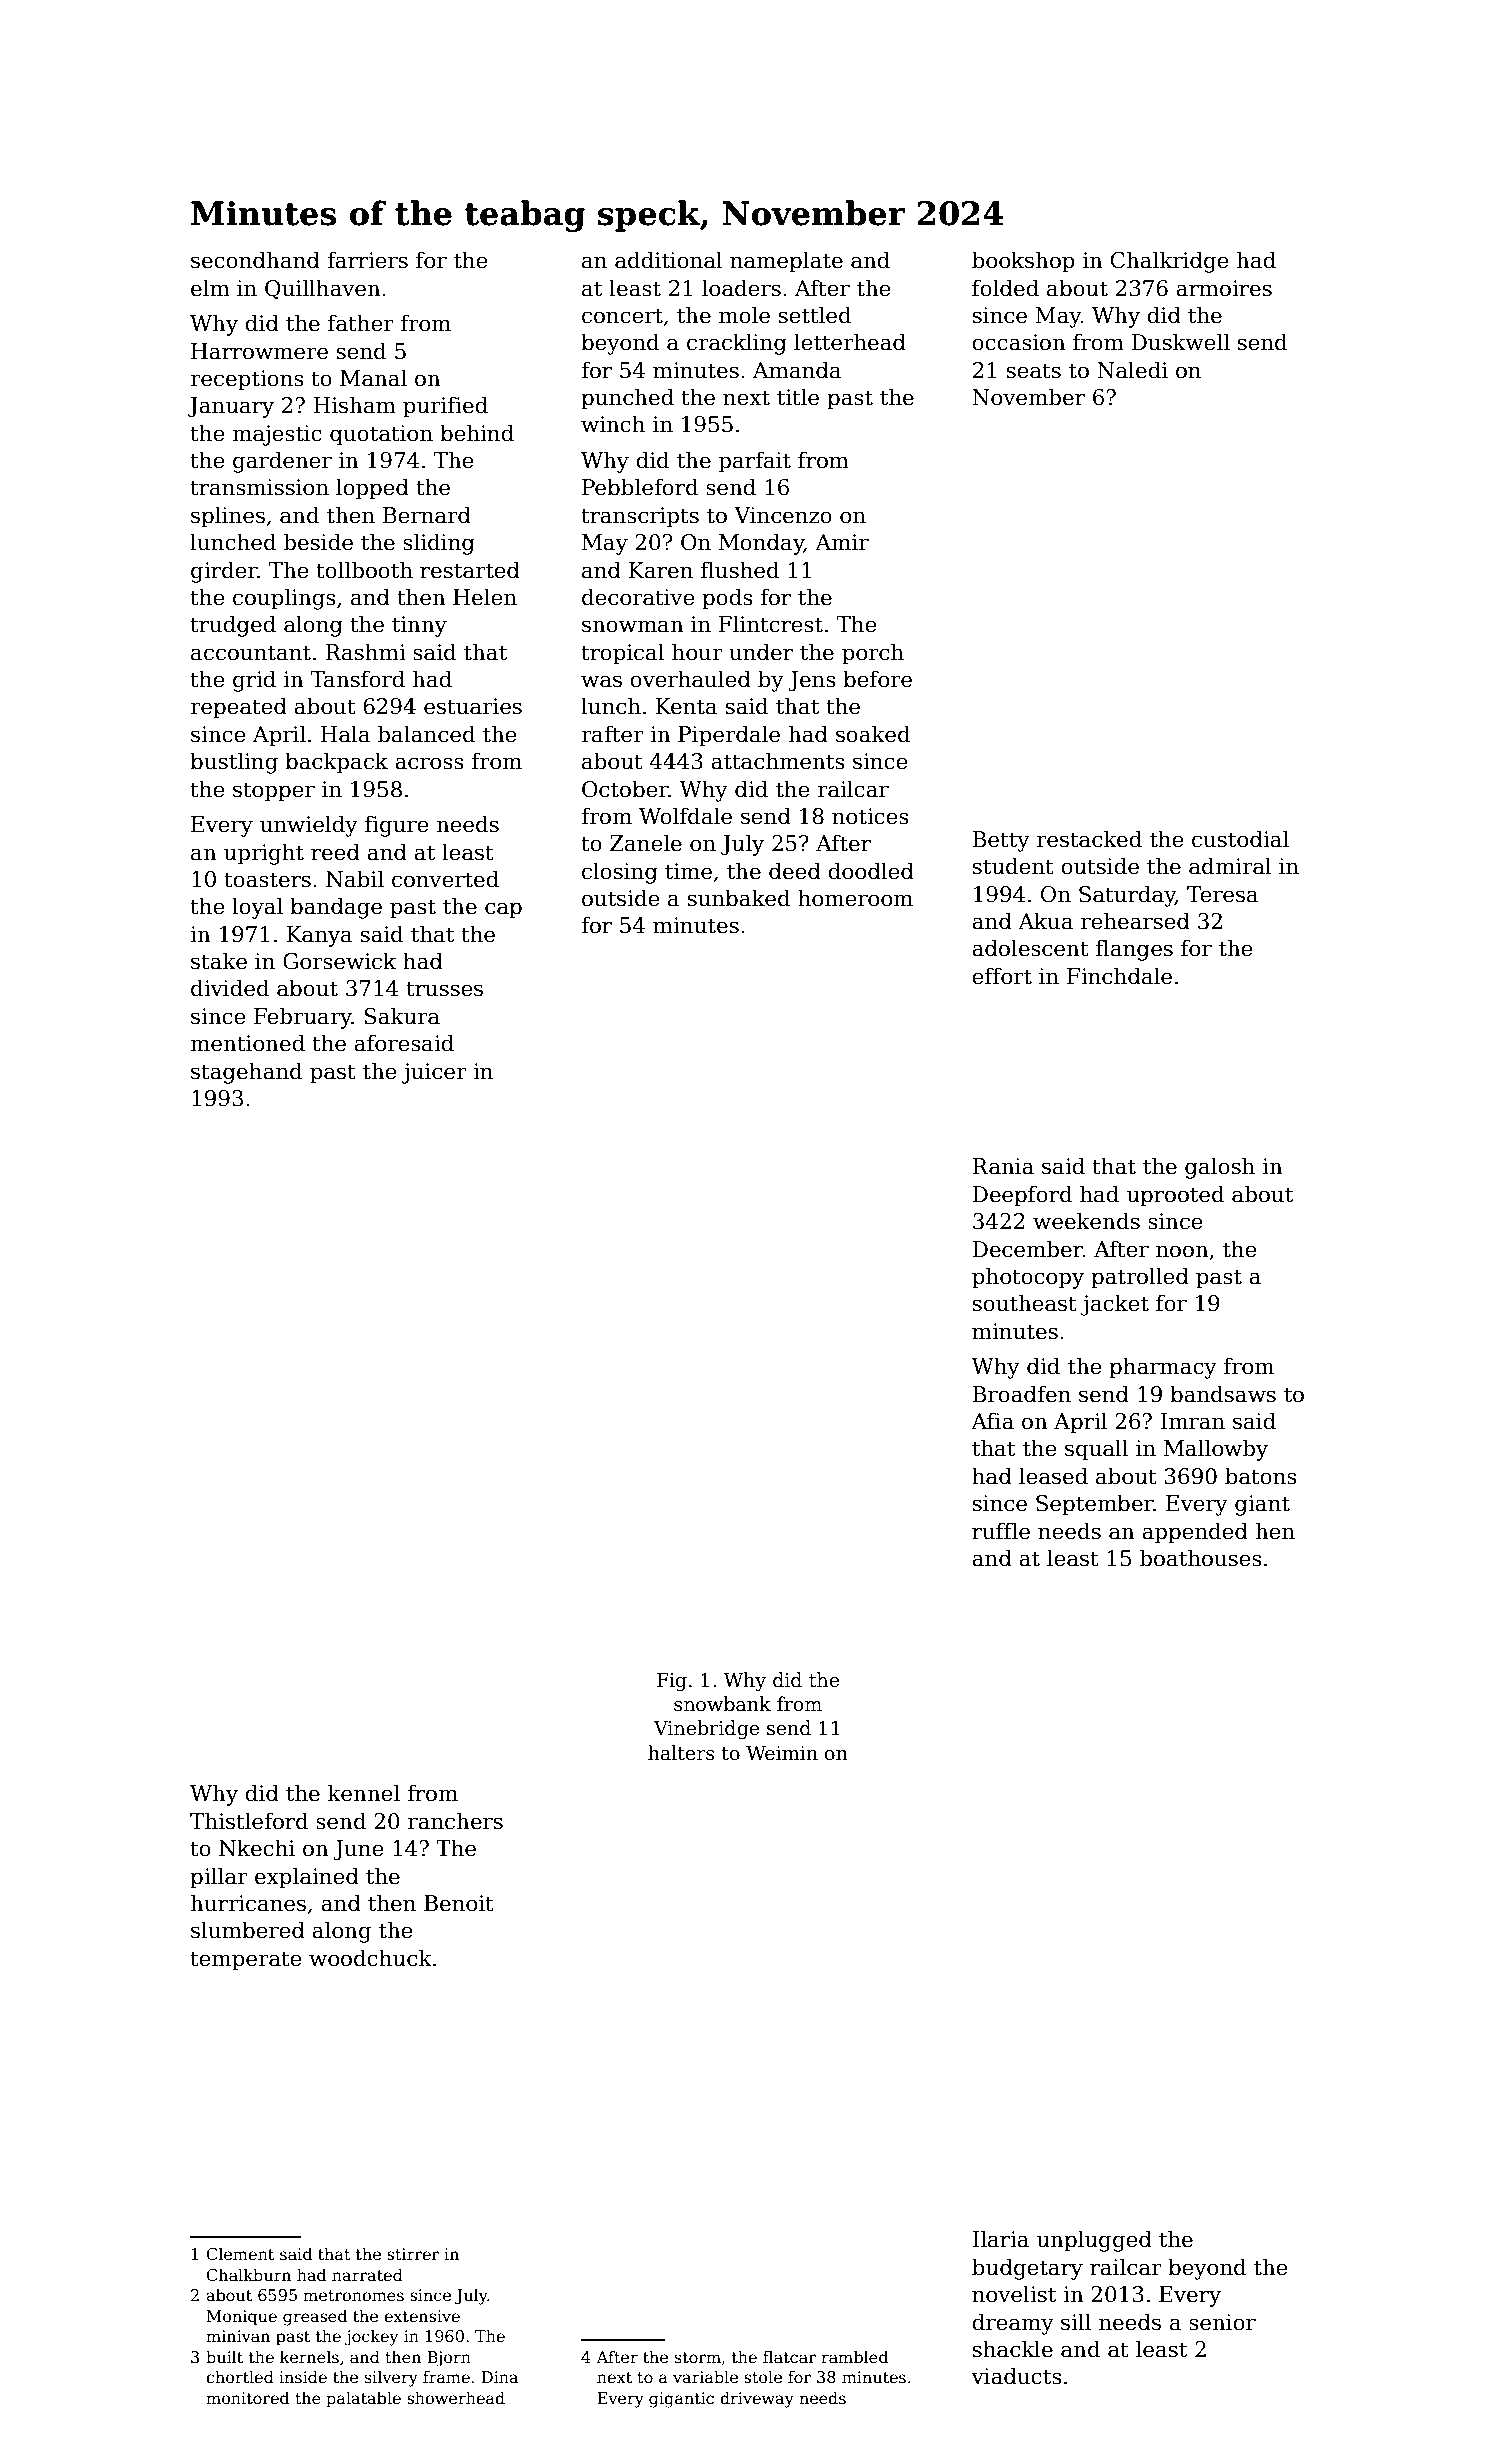 This screenshot has height=2464, width=1496. Describe the element at coordinates (364, 1793) in the screenshot. I see `kennel` at that location.
